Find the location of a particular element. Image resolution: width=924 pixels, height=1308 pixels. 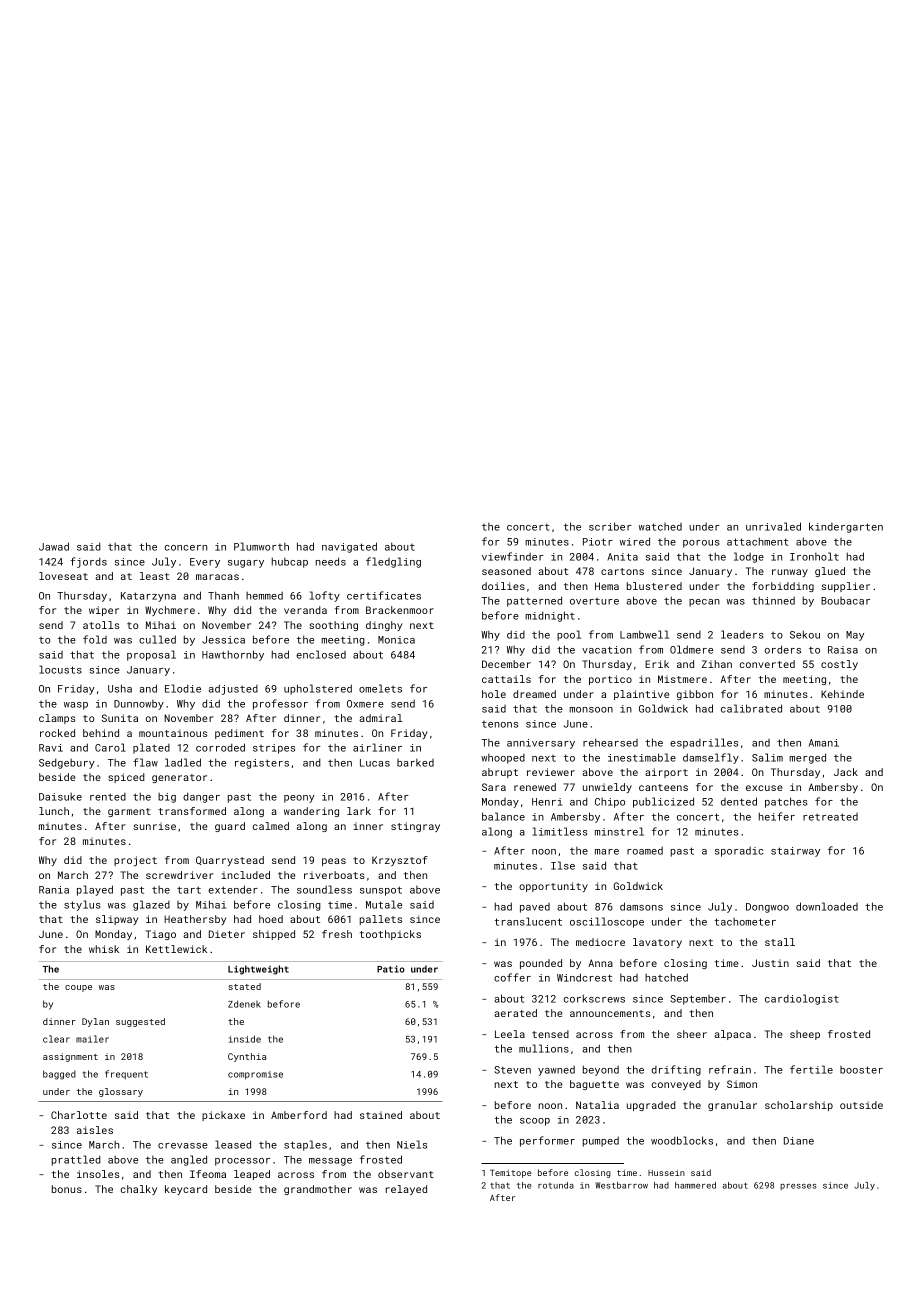

compromise is located at coordinates (255, 1075).
